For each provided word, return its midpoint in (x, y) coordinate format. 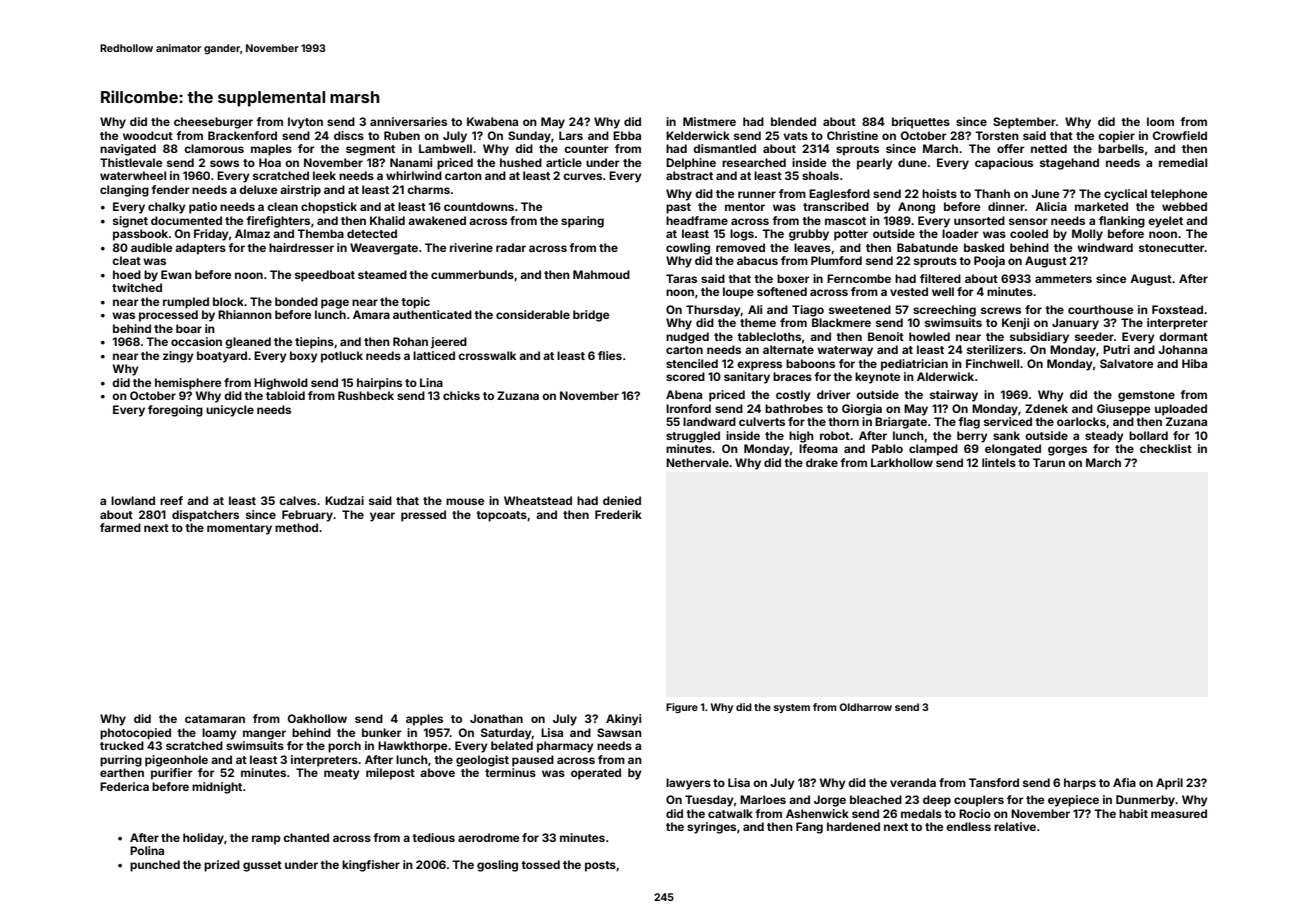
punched (155, 866)
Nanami (411, 162)
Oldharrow (865, 707)
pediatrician (914, 365)
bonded (296, 301)
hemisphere (188, 384)
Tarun (1049, 462)
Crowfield (1180, 135)
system (792, 708)
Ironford (688, 408)
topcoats (501, 516)
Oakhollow (317, 718)
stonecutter (1172, 248)
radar (511, 247)
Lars (571, 135)
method (296, 527)
